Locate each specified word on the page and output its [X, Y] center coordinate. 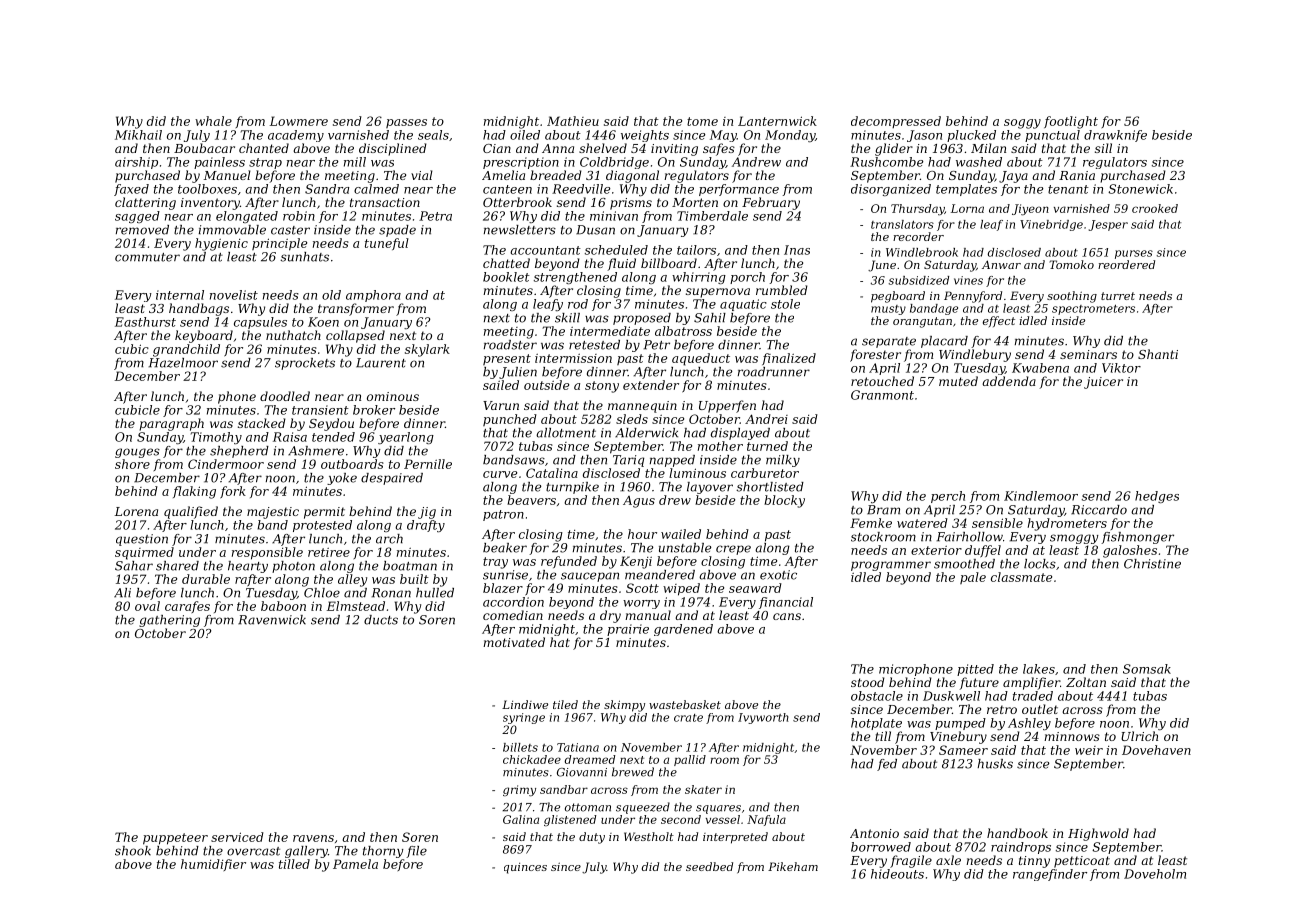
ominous [393, 396]
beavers [531, 500]
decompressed [896, 122]
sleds [632, 419]
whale [213, 121]
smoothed [964, 564]
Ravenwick [272, 620]
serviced [237, 837]
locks [1040, 564]
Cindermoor [226, 464]
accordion [513, 602]
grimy [519, 791]
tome [702, 121]
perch [948, 497]
